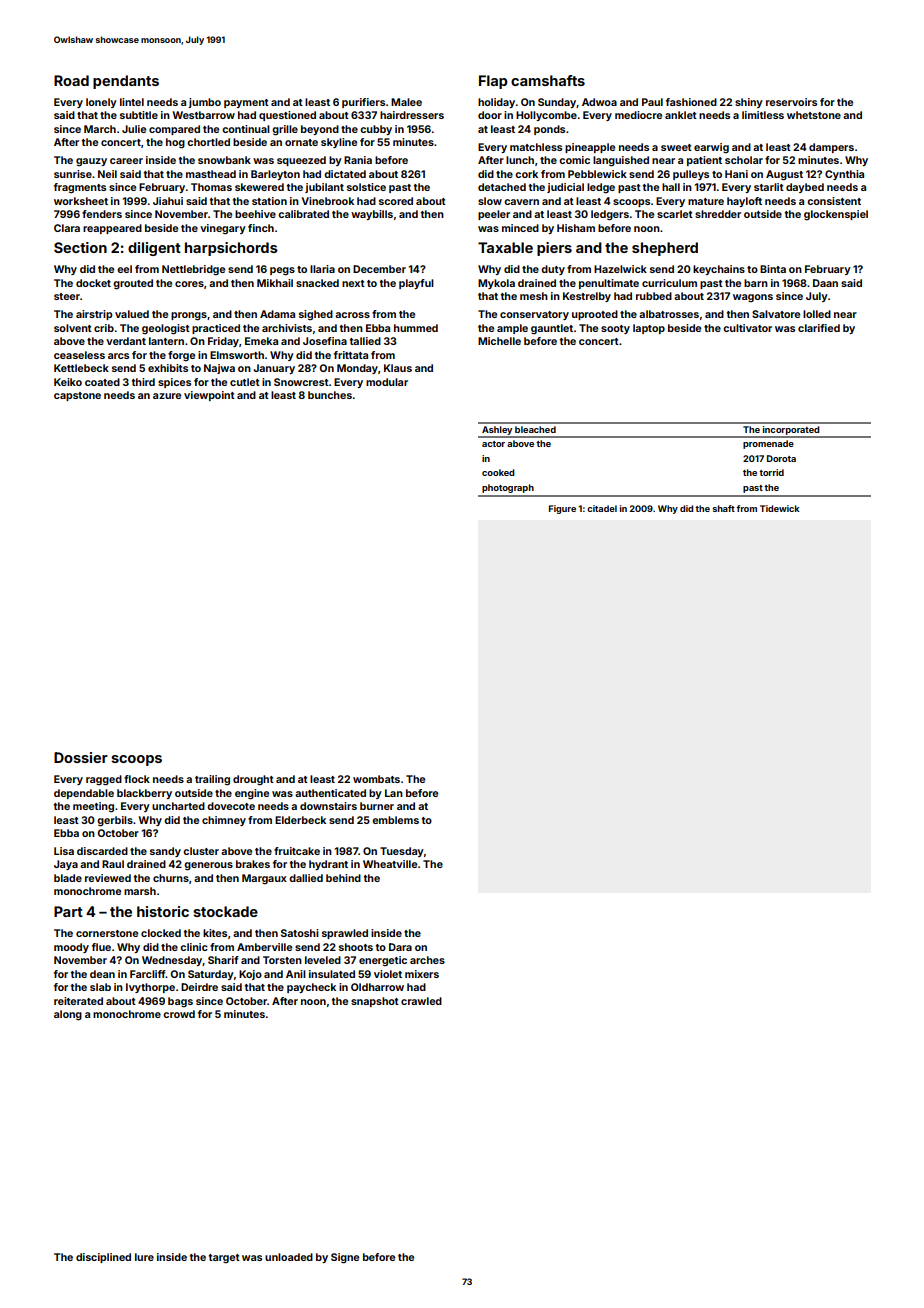 The width and height of the image is (924, 1308). I want to click on viewpoint, so click(209, 396).
